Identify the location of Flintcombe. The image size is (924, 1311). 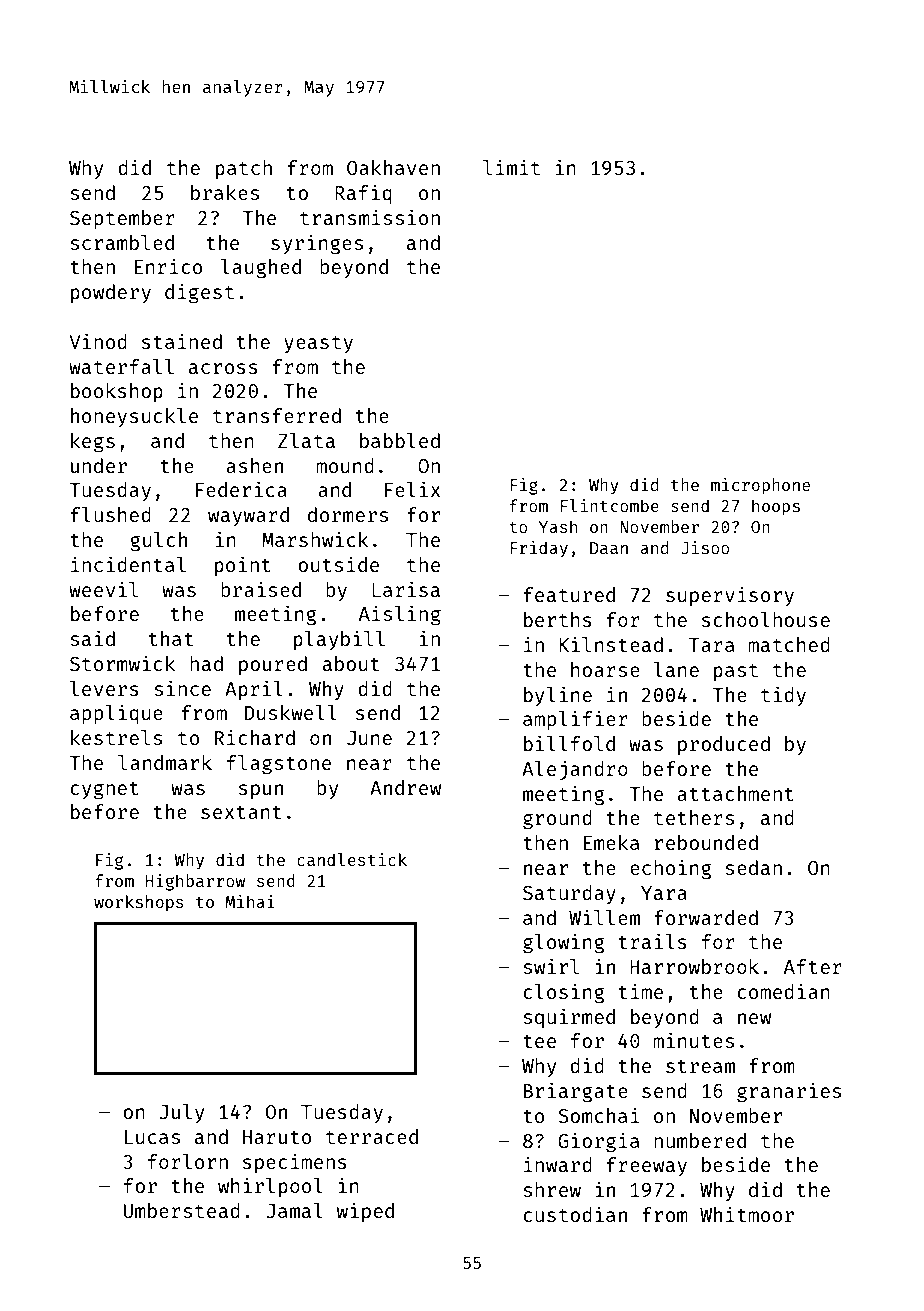
(610, 505).
